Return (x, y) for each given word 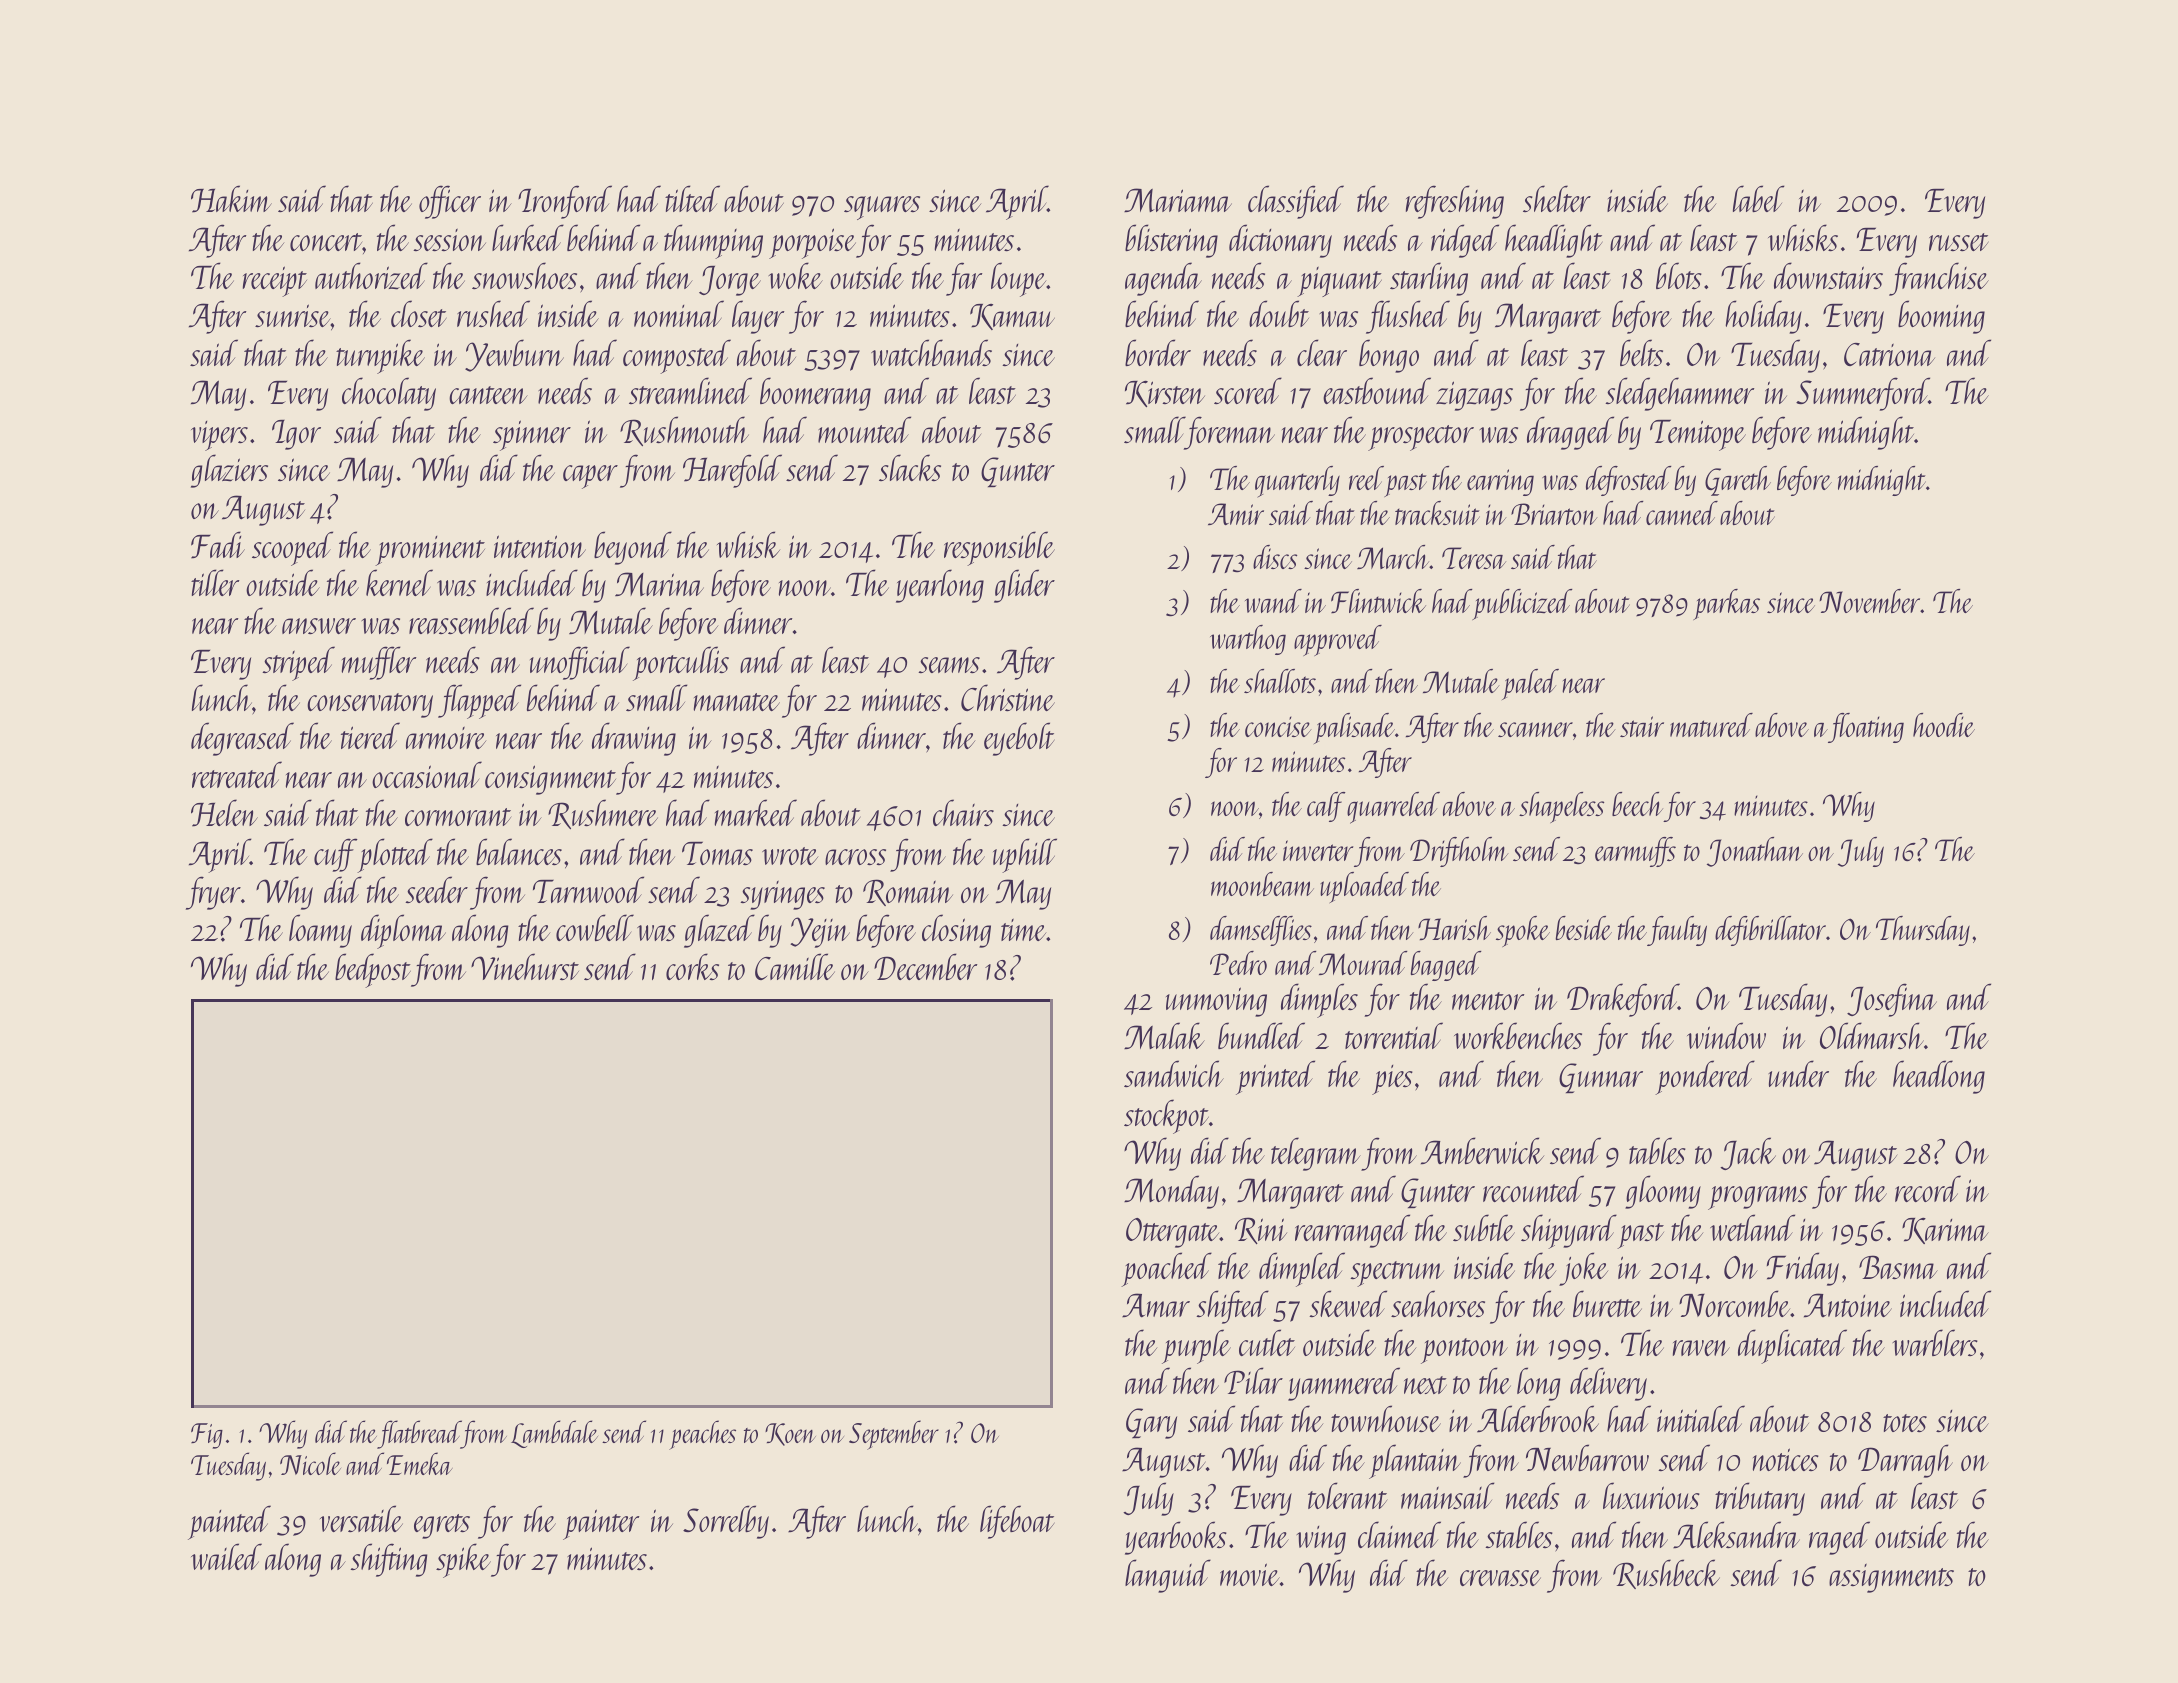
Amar (1156, 1305)
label (1759, 198)
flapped (479, 701)
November (1869, 601)
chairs (963, 812)
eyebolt (1019, 739)
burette (1607, 1303)
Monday (1171, 1192)
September (894, 1435)
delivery (1608, 1384)
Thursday (1923, 931)
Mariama (1178, 200)
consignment (550, 780)
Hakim (231, 199)
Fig (207, 1436)
